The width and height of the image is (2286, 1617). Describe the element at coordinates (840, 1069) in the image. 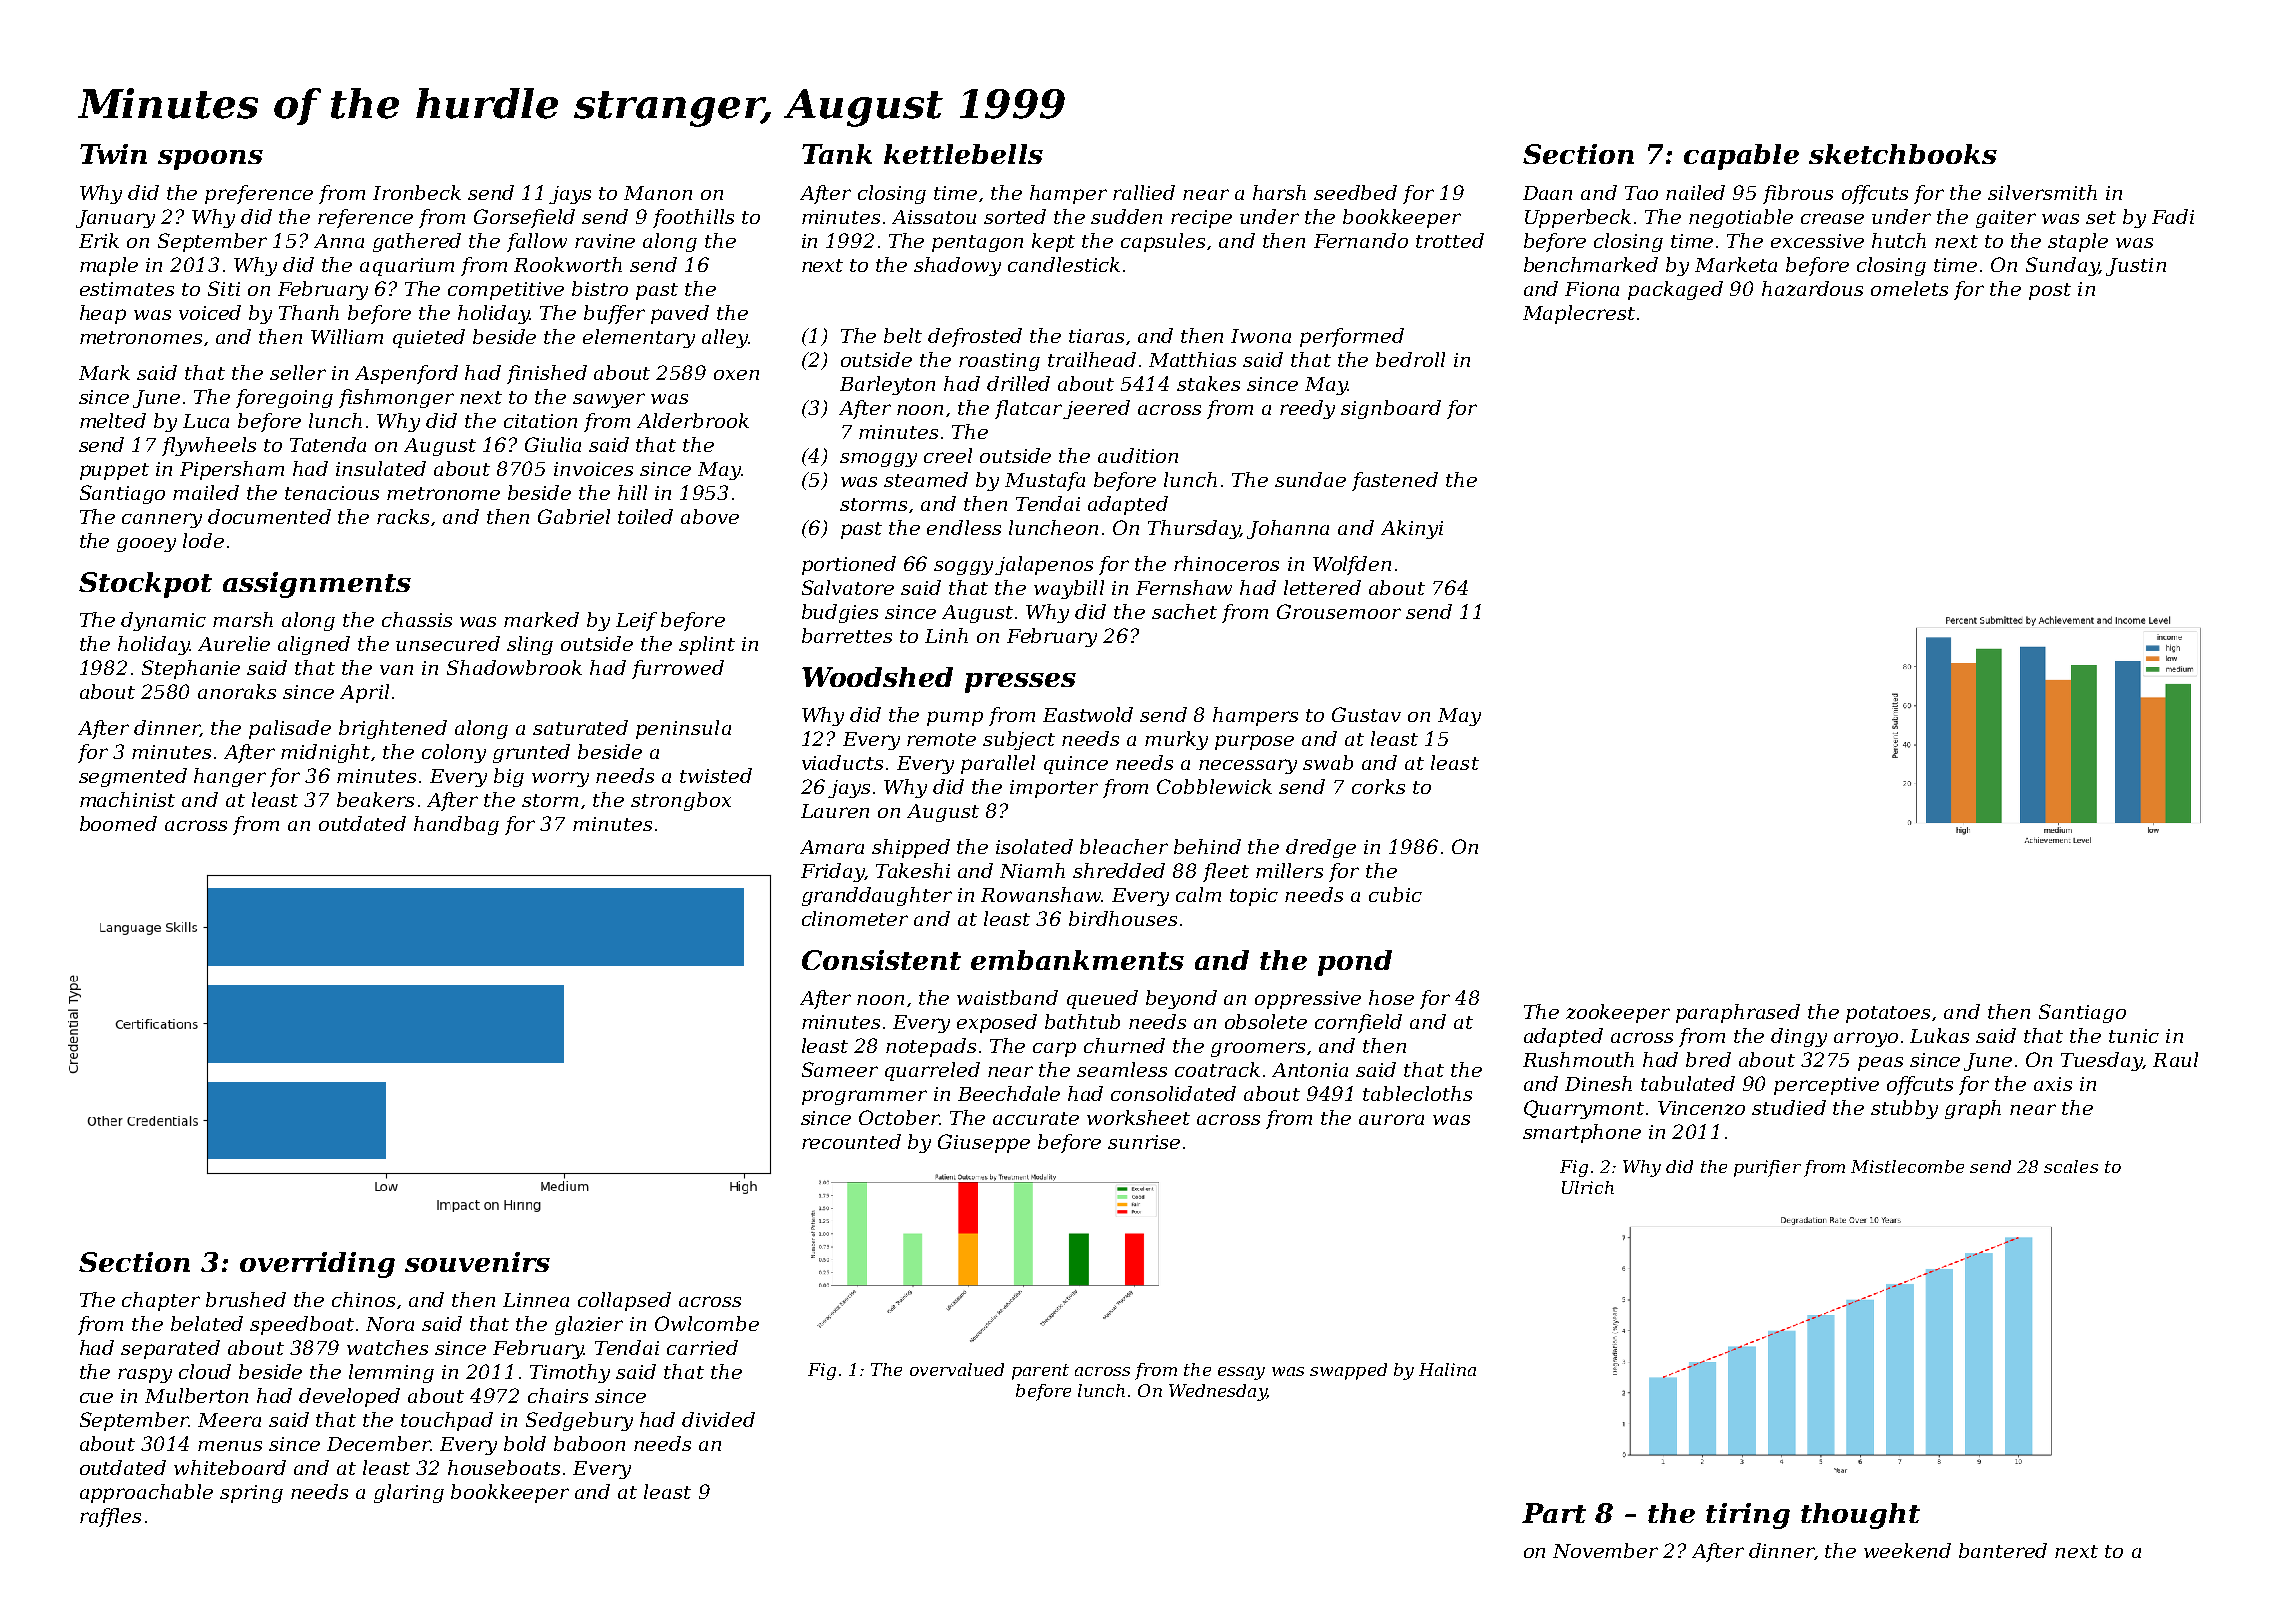

I see `Sameer` at that location.
